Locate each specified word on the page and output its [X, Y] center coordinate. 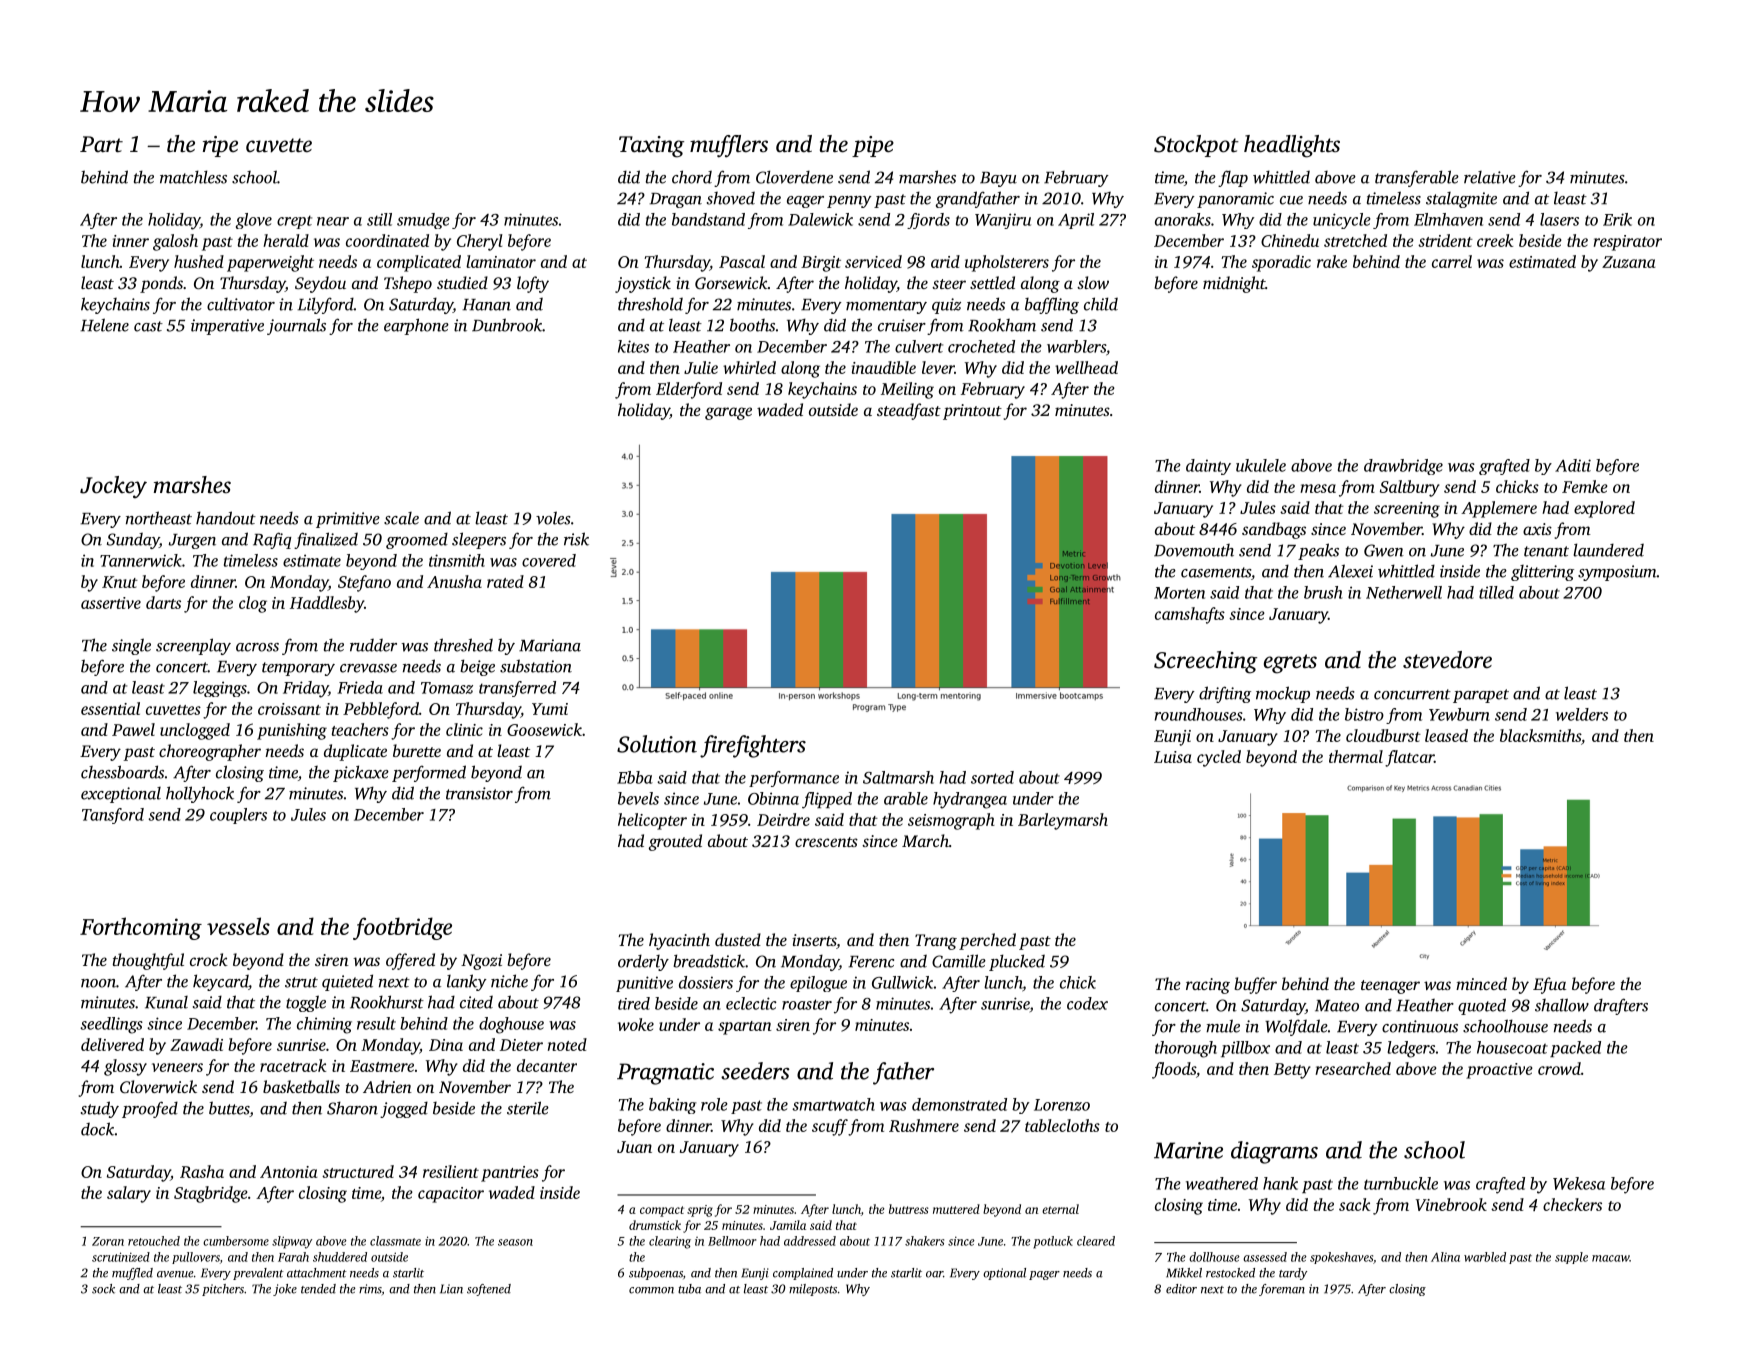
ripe [220, 146]
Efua [1549, 985]
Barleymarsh [1063, 821]
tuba [689, 1289]
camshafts [1190, 615]
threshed [463, 645]
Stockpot [1196, 146]
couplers [238, 816]
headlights [1292, 146]
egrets [1290, 664]
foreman [1282, 1290]
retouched [154, 1241]
